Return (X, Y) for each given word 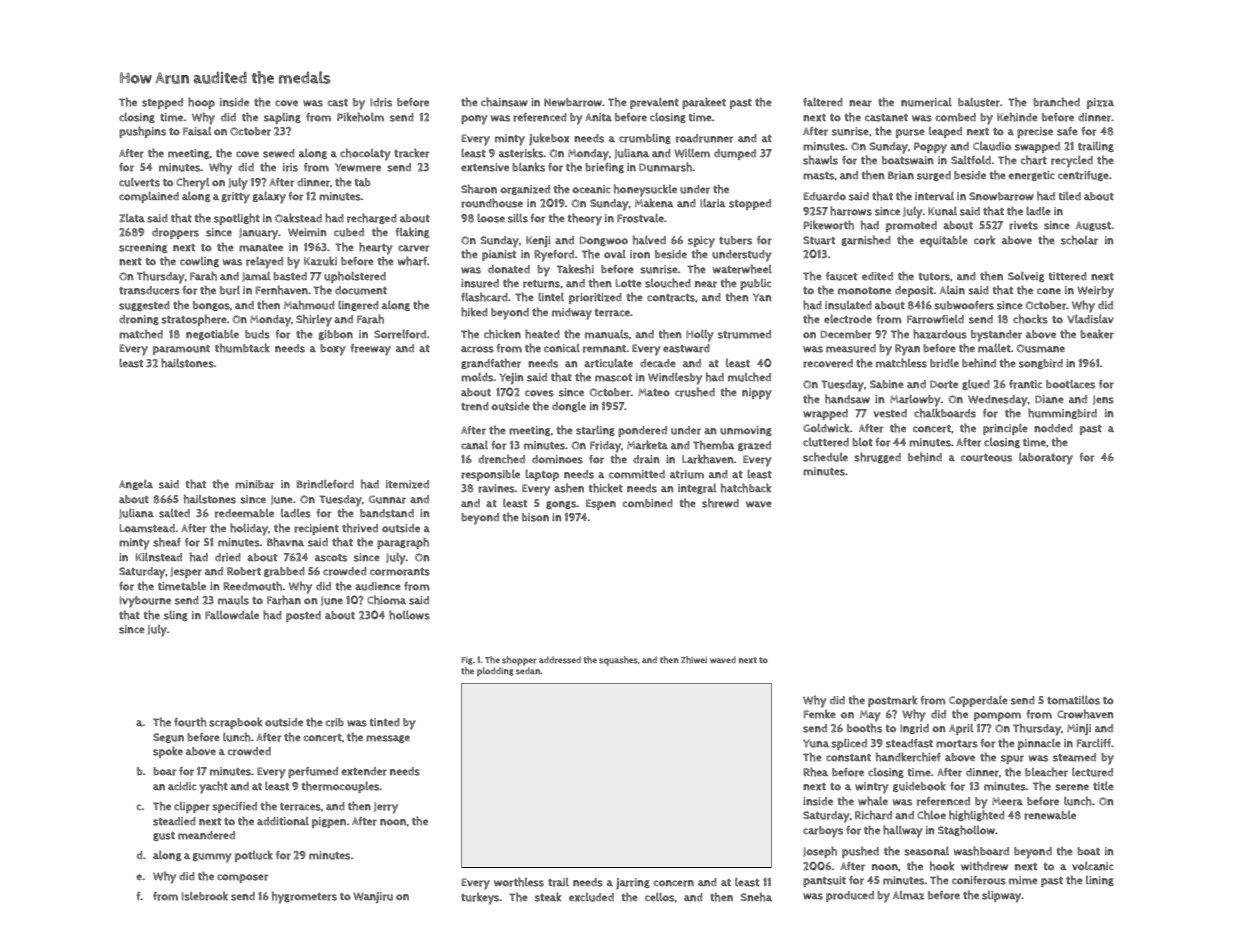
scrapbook (235, 723)
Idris (381, 102)
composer (243, 878)
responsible (490, 475)
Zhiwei (694, 659)
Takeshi (575, 269)
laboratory (1046, 459)
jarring (633, 883)
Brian (901, 175)
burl (230, 290)
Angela (136, 485)
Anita (598, 117)
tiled (1070, 196)
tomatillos (1073, 700)
